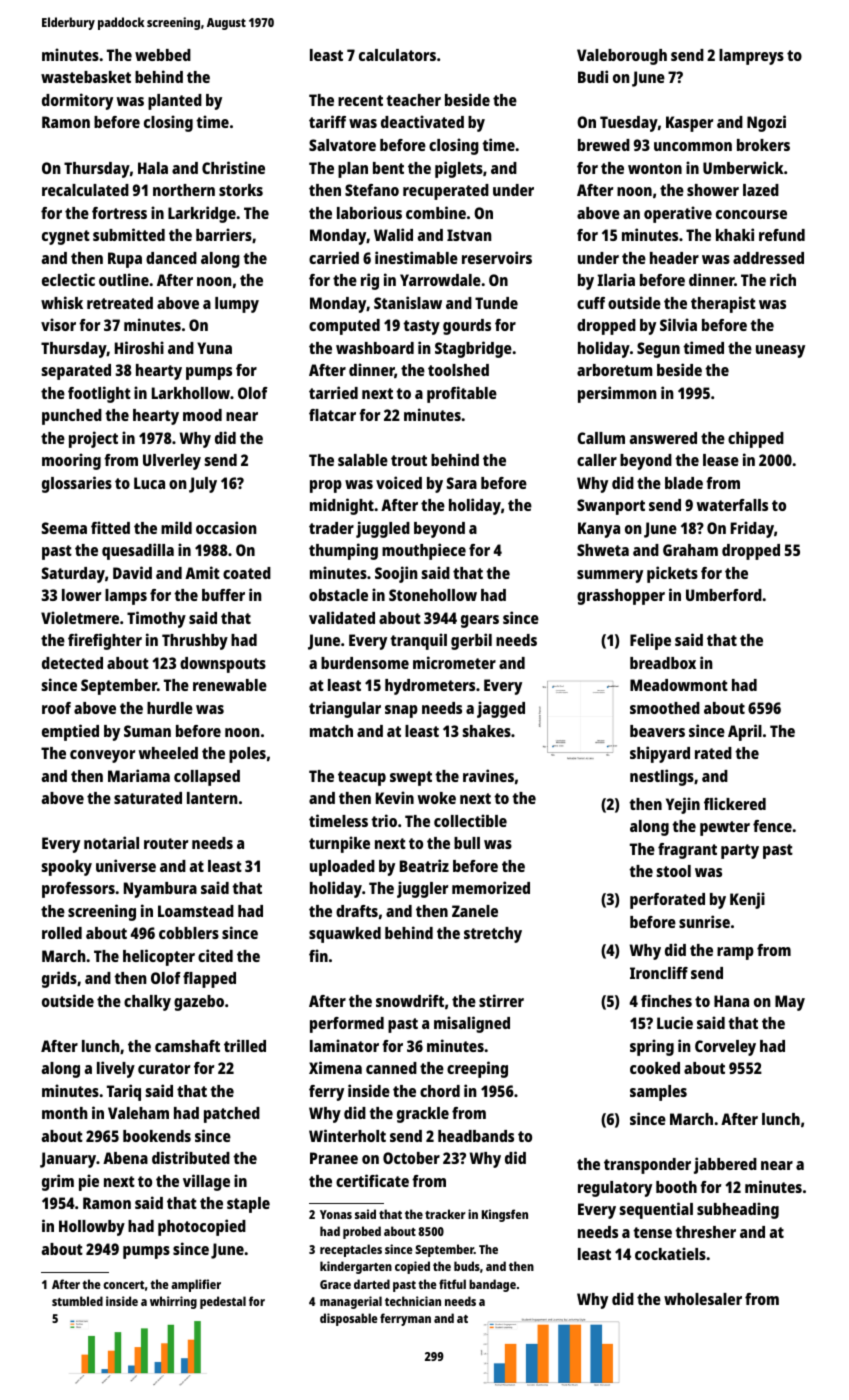 The width and height of the screenshot is (849, 1400). What do you see at coordinates (703, 1299) in the screenshot?
I see `wholesaler` at bounding box center [703, 1299].
